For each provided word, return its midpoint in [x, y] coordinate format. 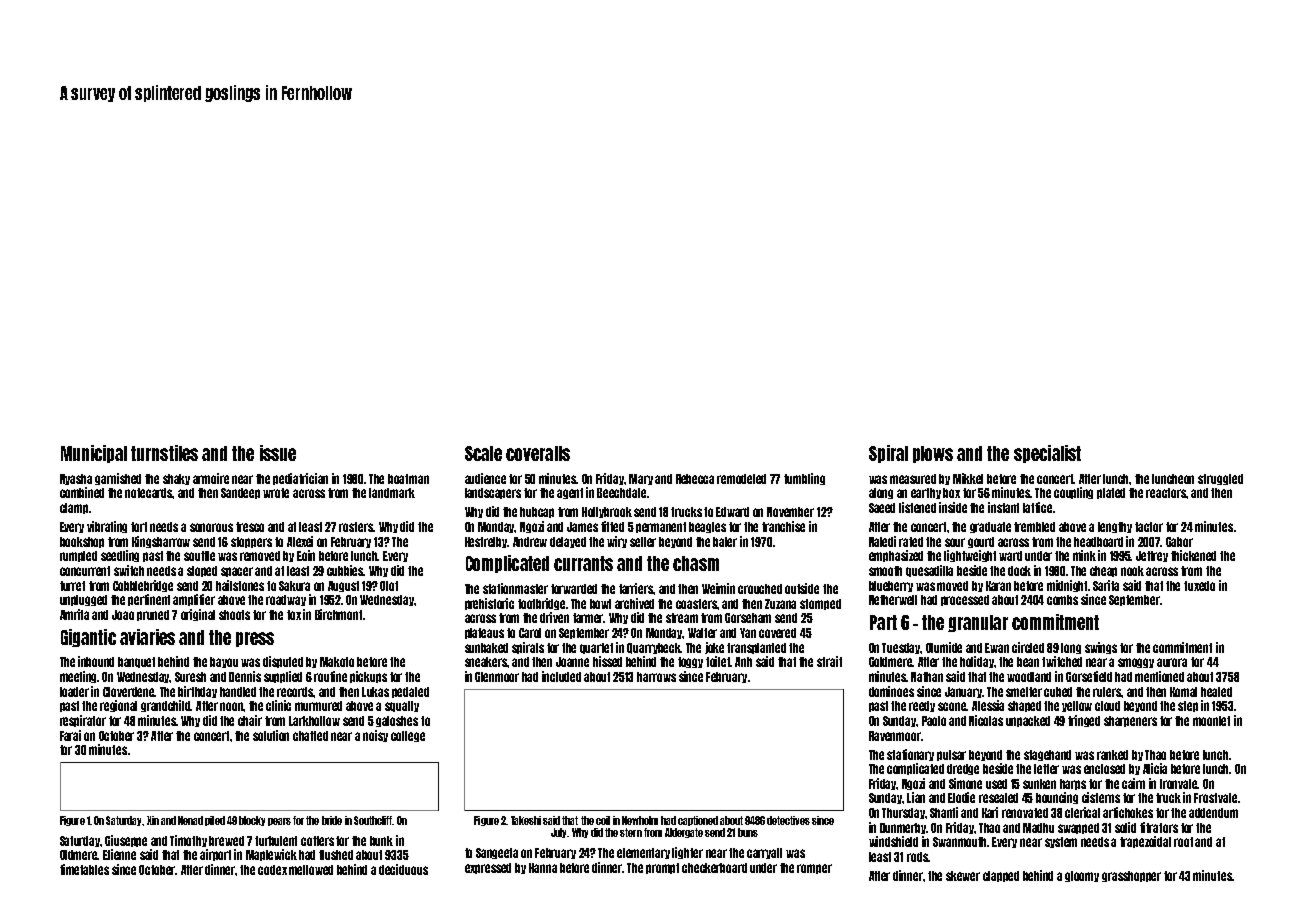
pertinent [149, 600]
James [582, 527]
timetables [84, 869]
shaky [176, 479]
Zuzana [780, 604]
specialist [1047, 454]
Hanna [543, 868]
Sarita [1106, 585]
